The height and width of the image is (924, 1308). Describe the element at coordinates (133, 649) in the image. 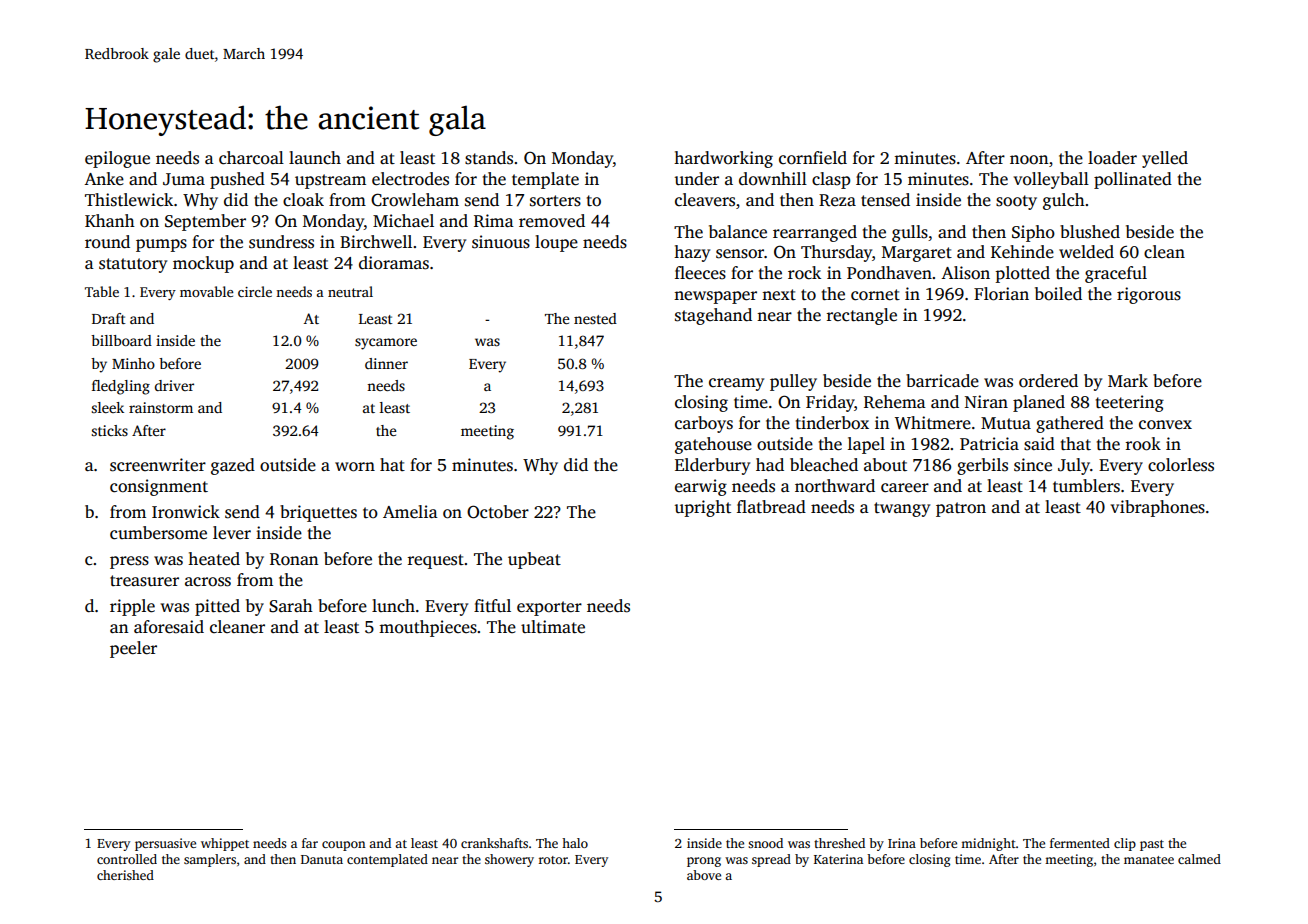

I see `peeler` at that location.
